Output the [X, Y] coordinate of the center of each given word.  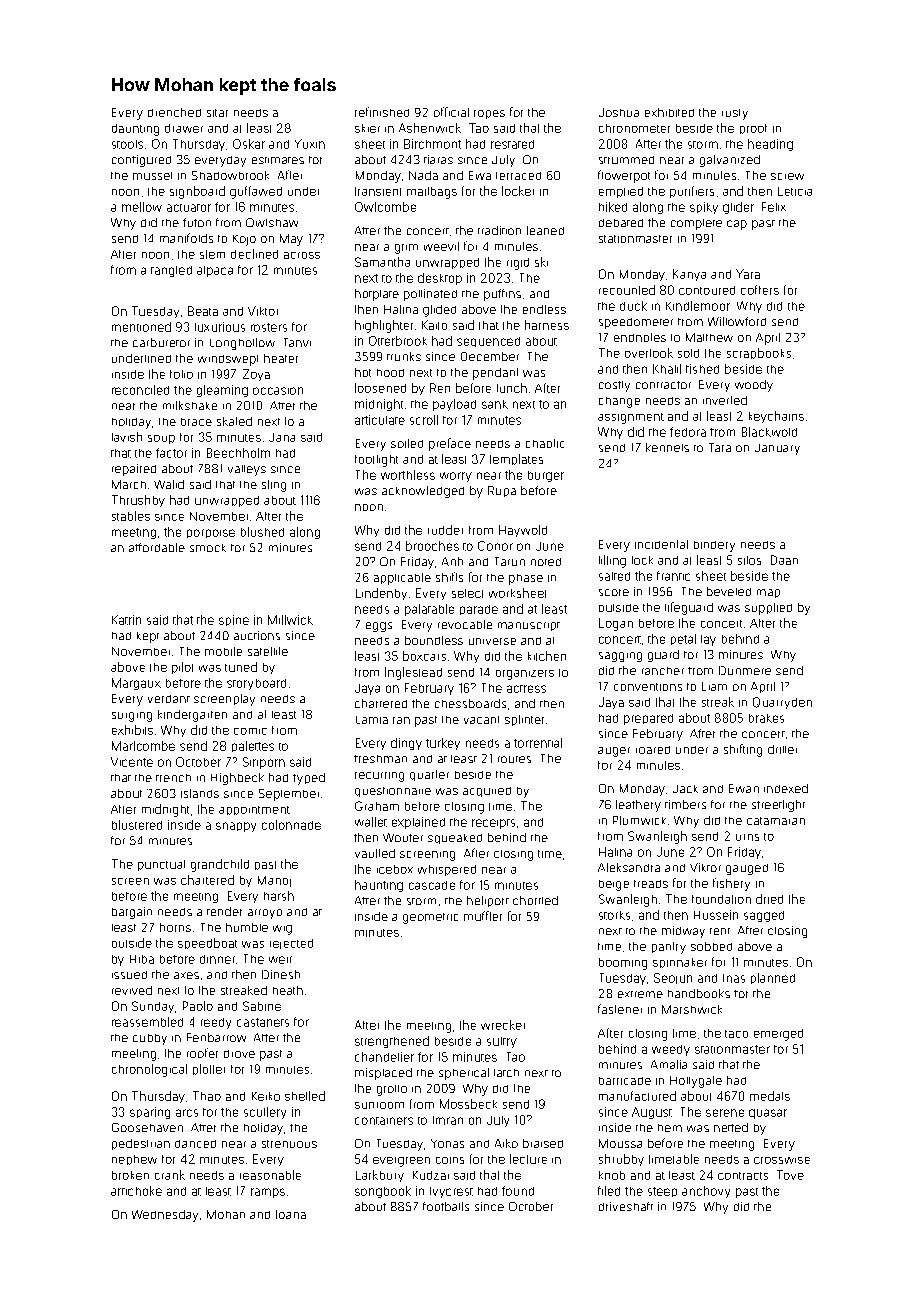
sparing [150, 1113]
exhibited [669, 112]
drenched [174, 112]
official [451, 112]
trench [173, 778]
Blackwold [769, 432]
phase [526, 579]
